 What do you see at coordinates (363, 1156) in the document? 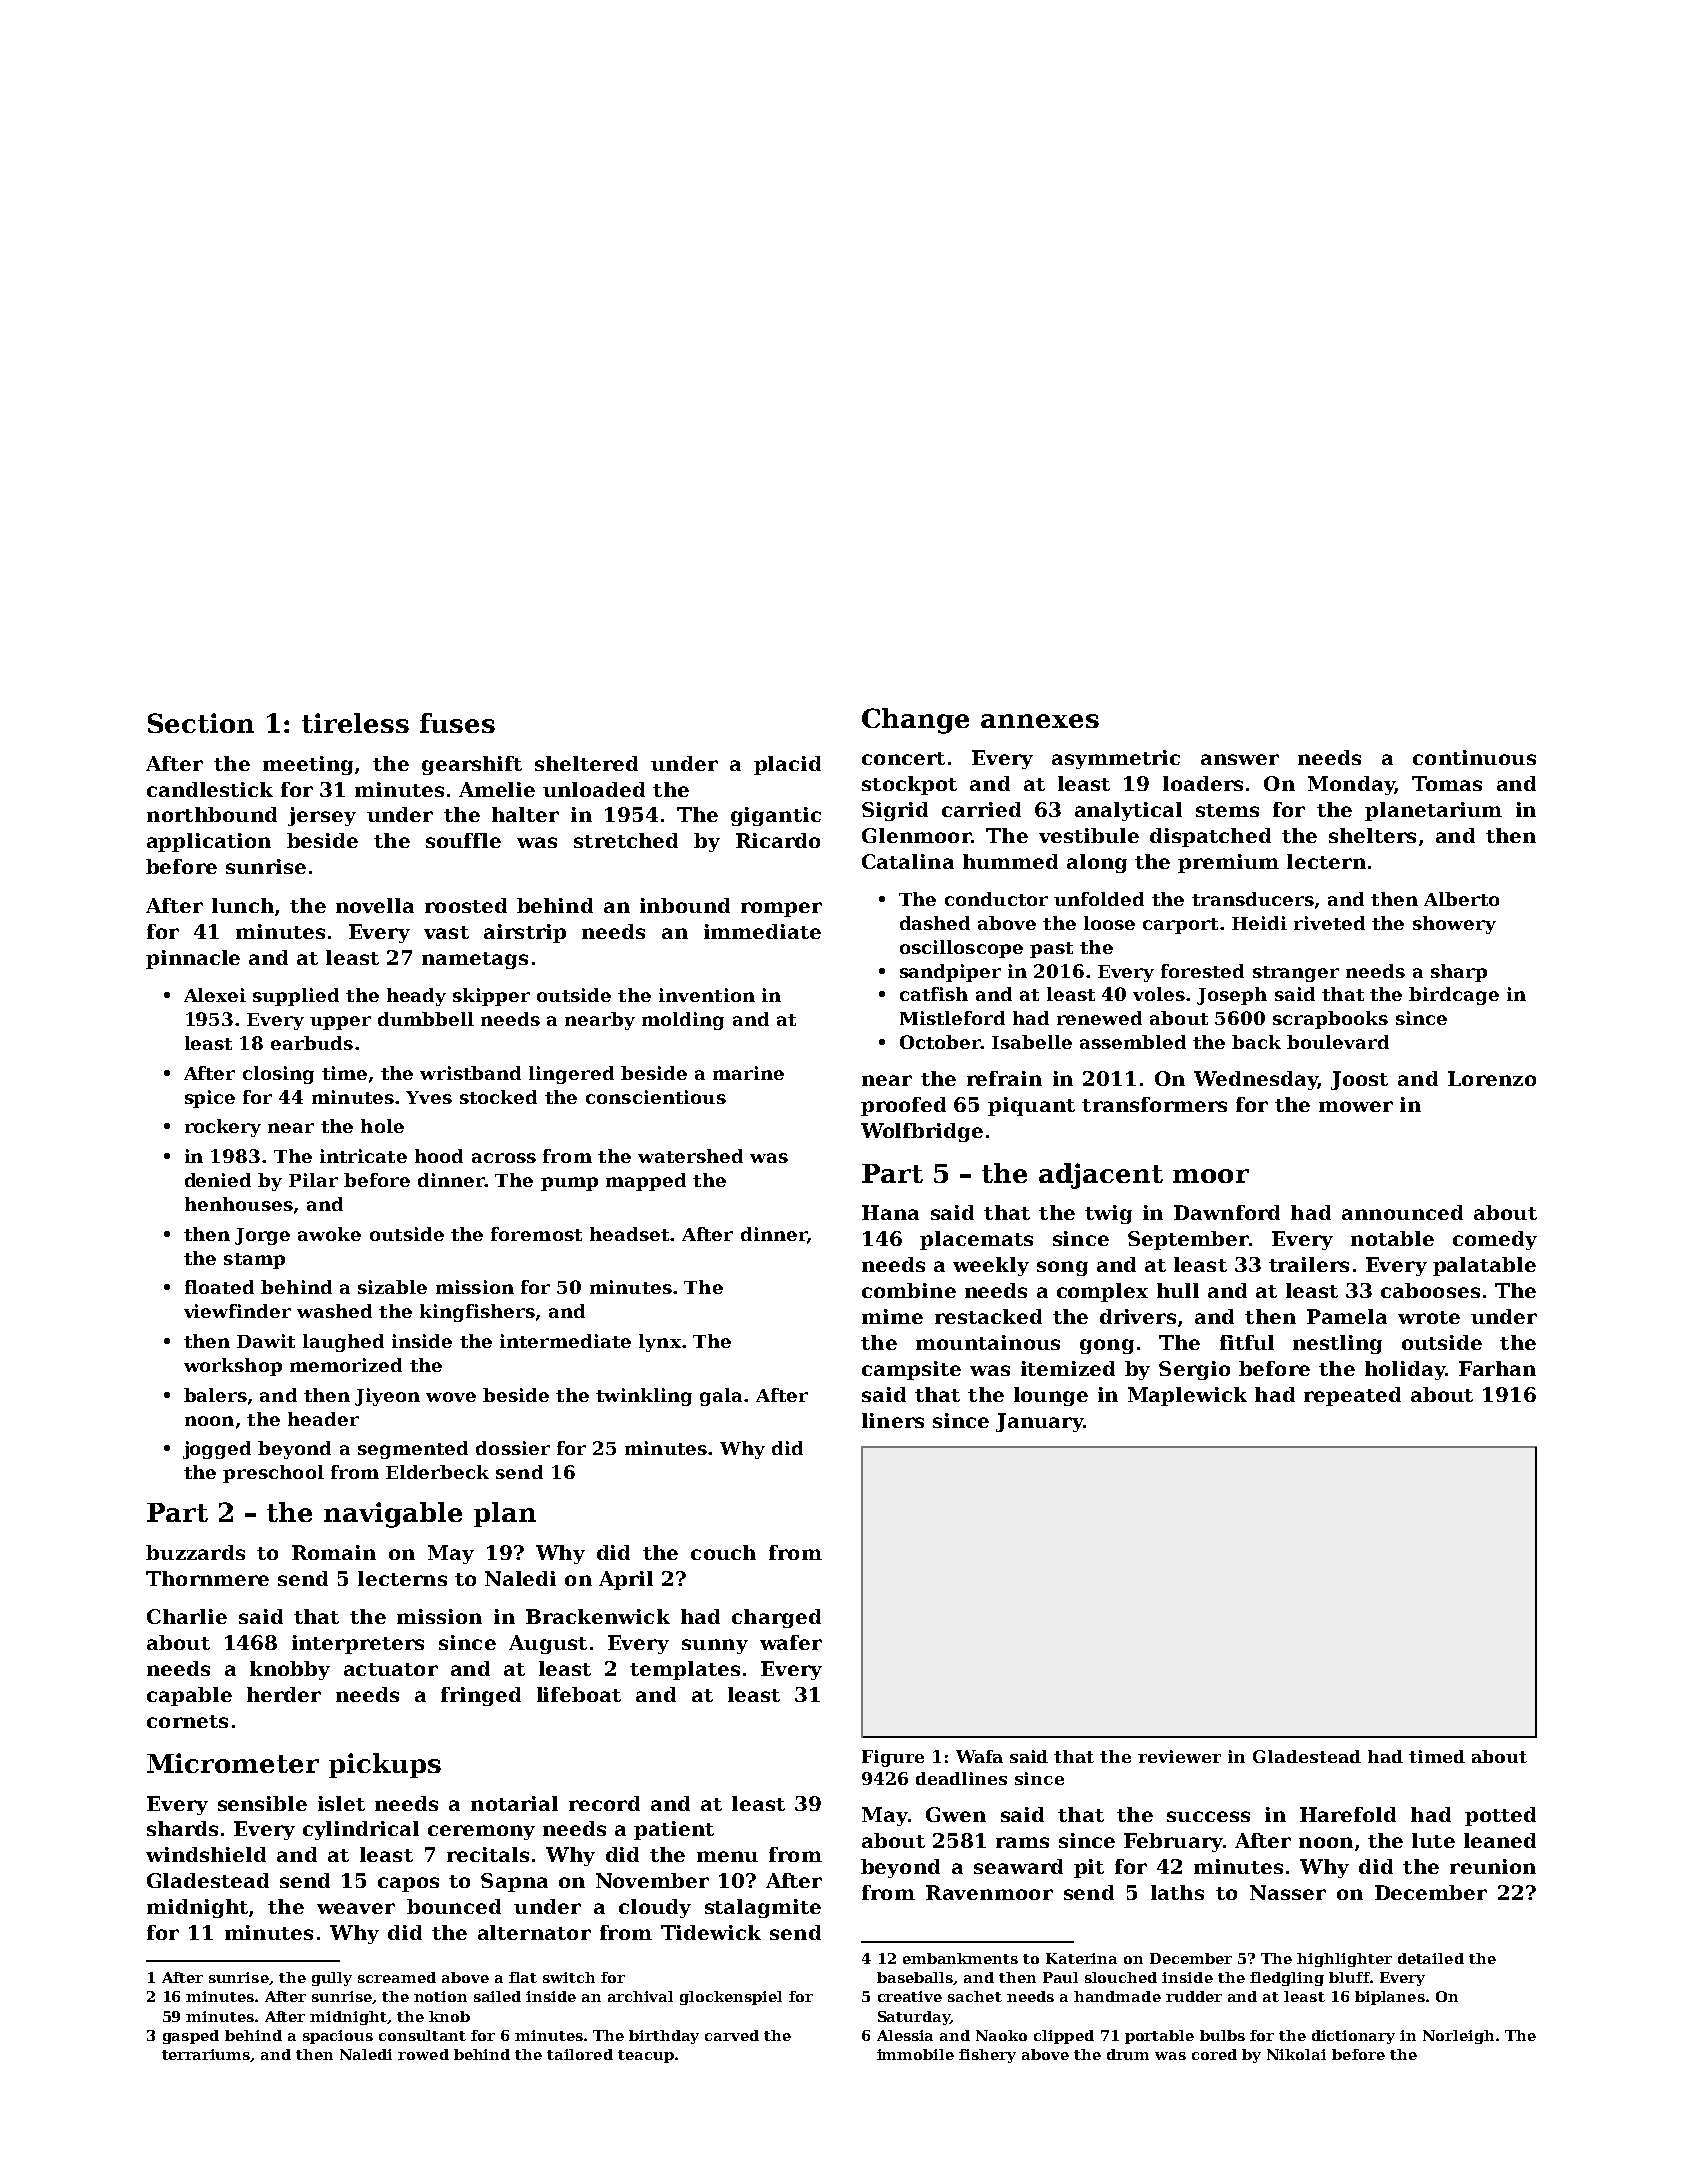
I see `intricate` at bounding box center [363, 1156].
